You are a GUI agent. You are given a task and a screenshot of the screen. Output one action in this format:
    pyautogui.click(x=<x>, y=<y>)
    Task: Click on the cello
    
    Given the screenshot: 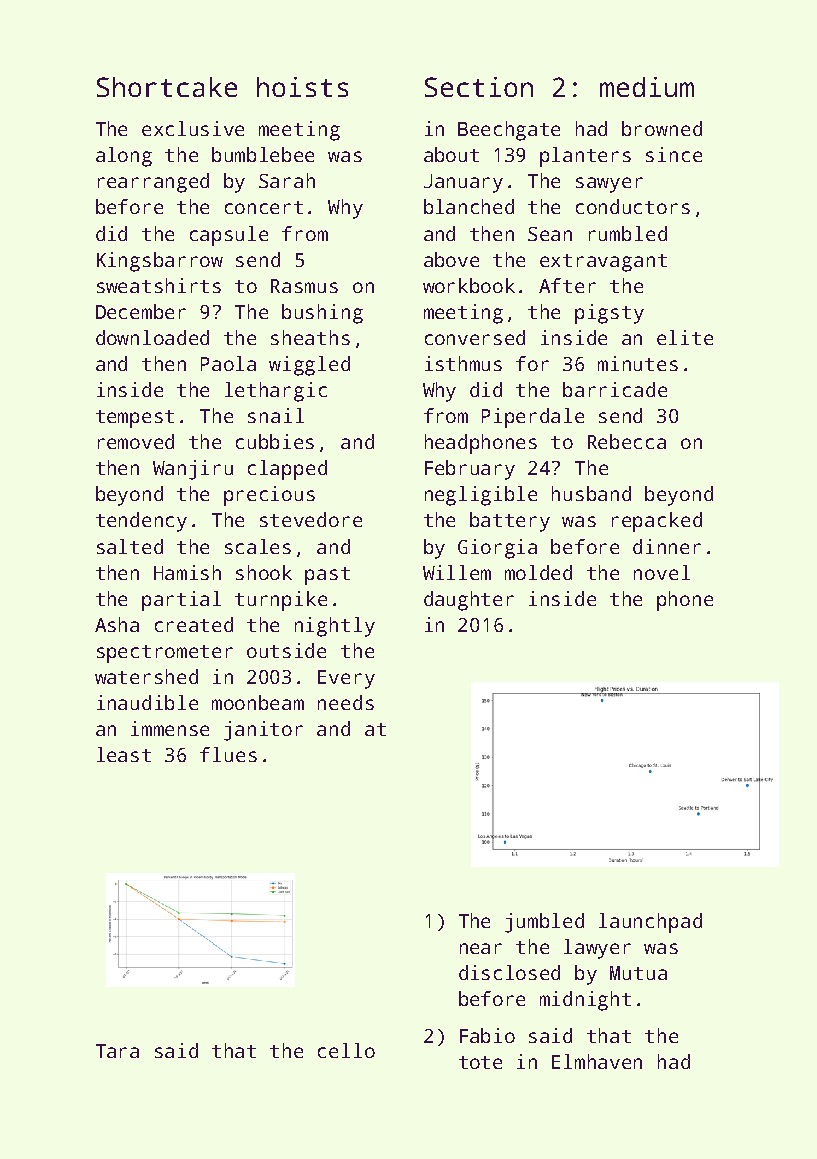 What is the action you would take?
    pyautogui.click(x=346, y=1050)
